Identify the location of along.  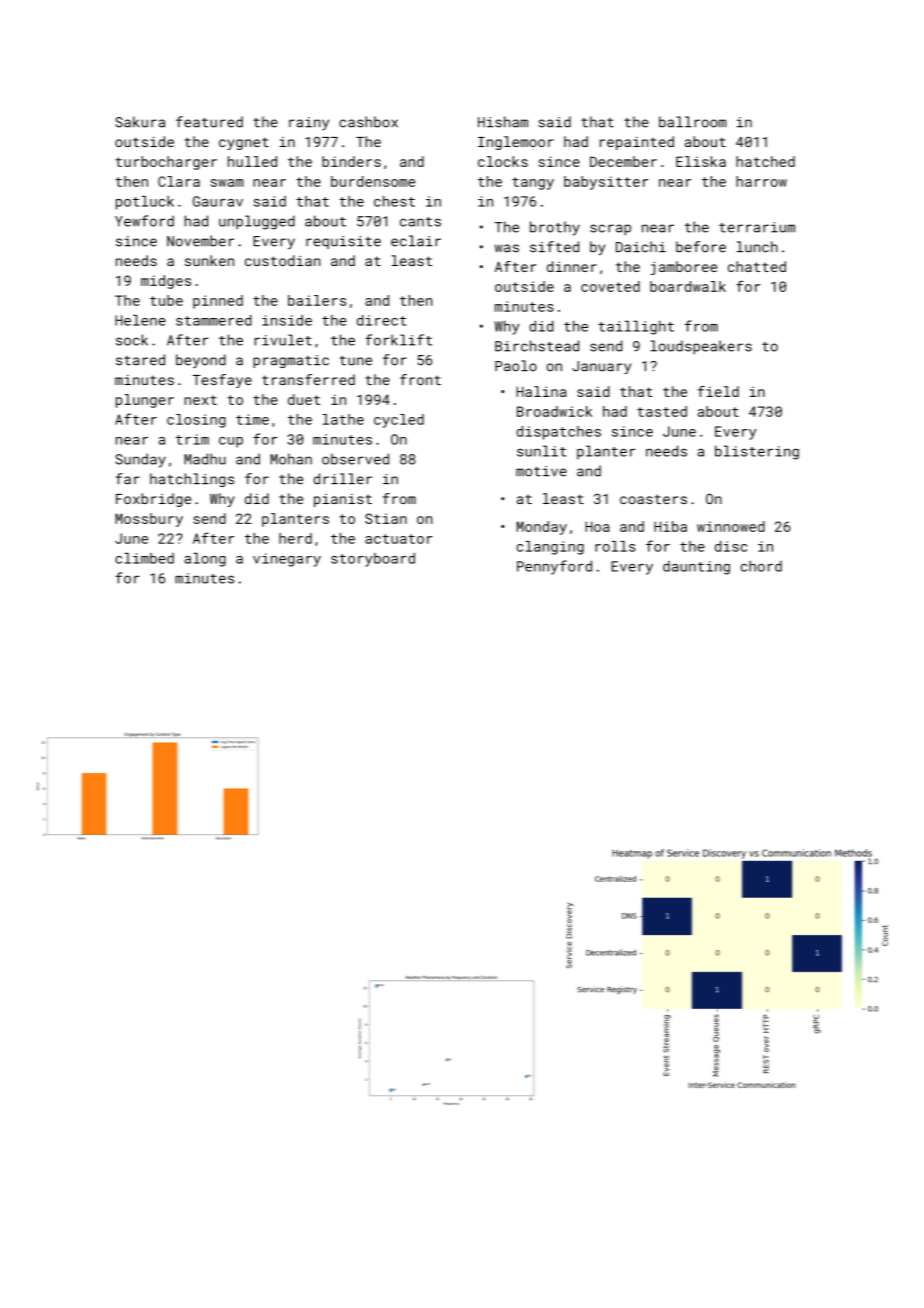
(205, 560).
